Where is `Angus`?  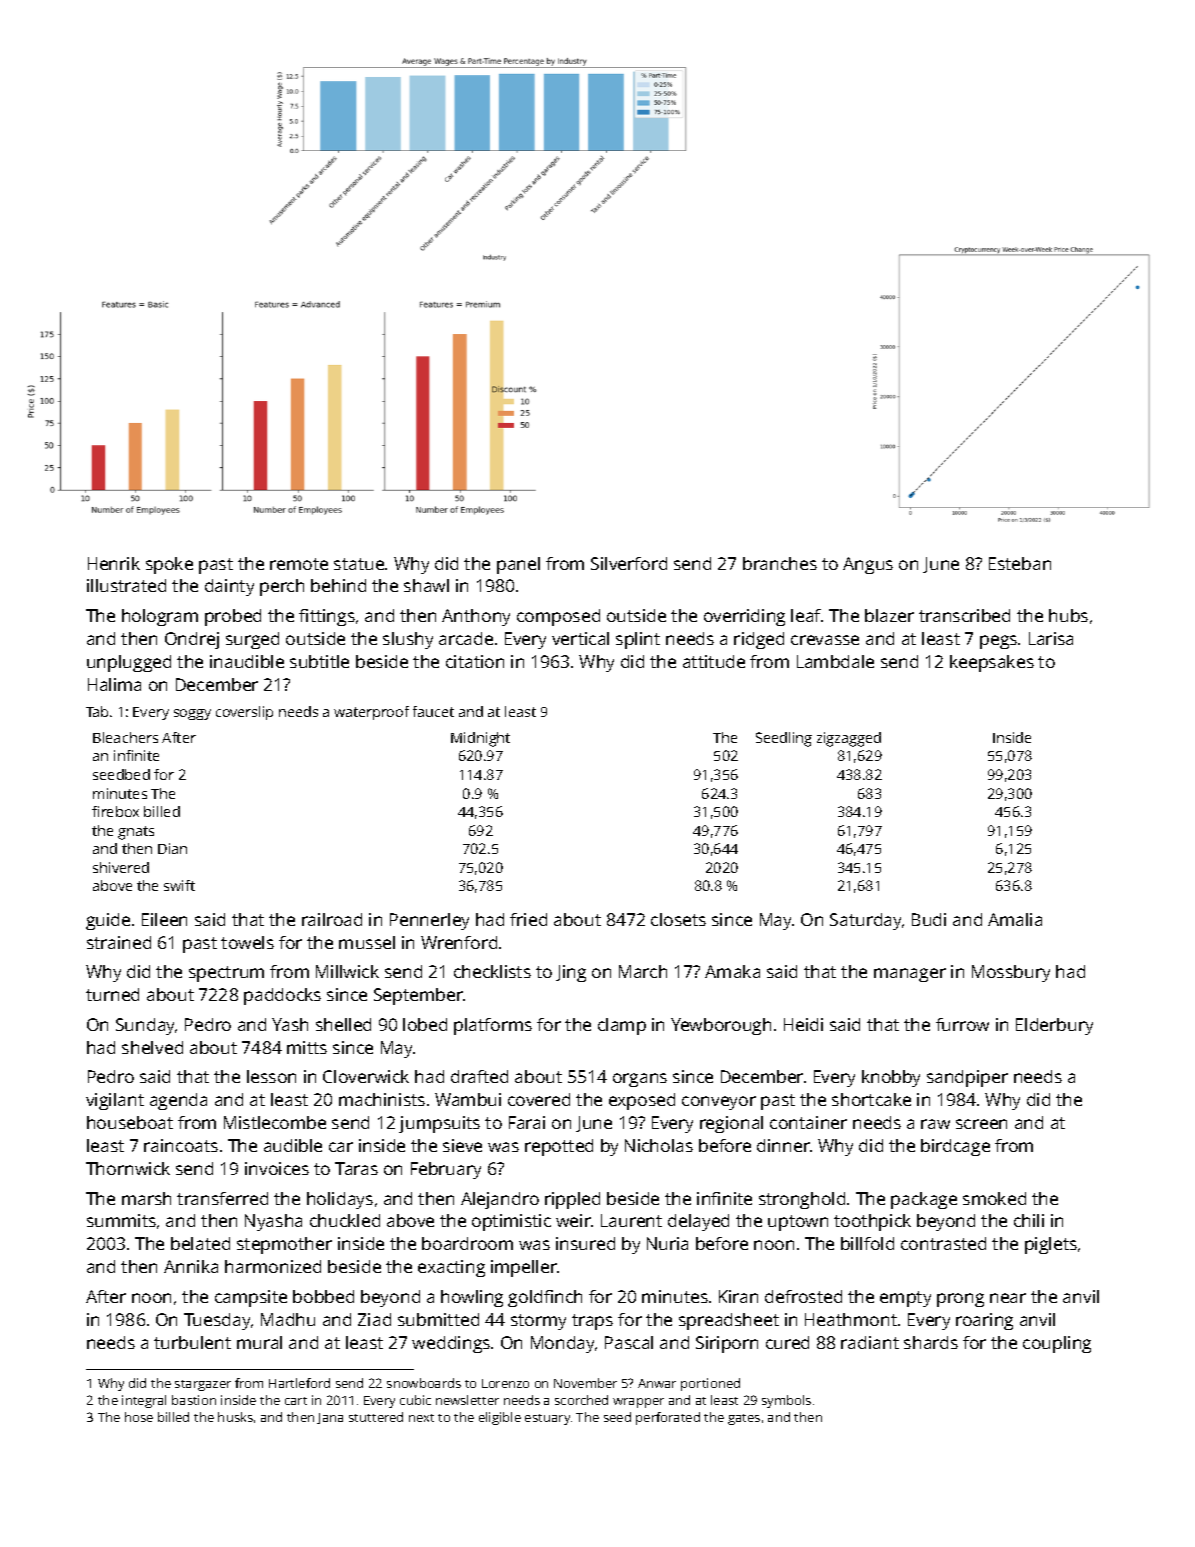 Angus is located at coordinates (868, 565).
